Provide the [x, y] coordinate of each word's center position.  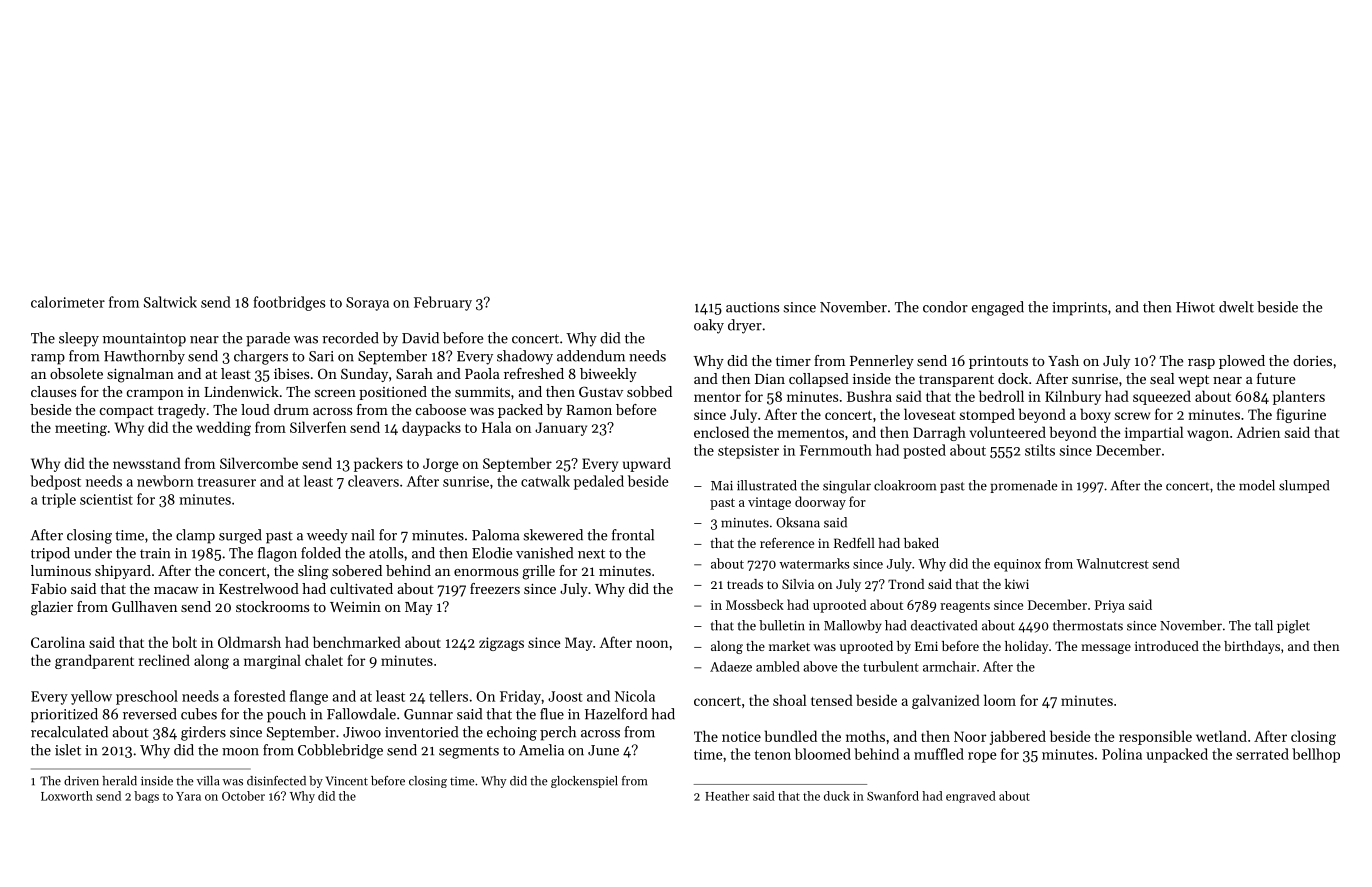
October [243, 796]
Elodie [492, 553]
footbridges [289, 303]
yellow [91, 697]
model [1257, 485]
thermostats [1088, 625]
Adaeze [731, 666]
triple [59, 500]
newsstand [147, 463]
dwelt [1236, 307]
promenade [1023, 486]
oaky [709, 326]
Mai [722, 486]
